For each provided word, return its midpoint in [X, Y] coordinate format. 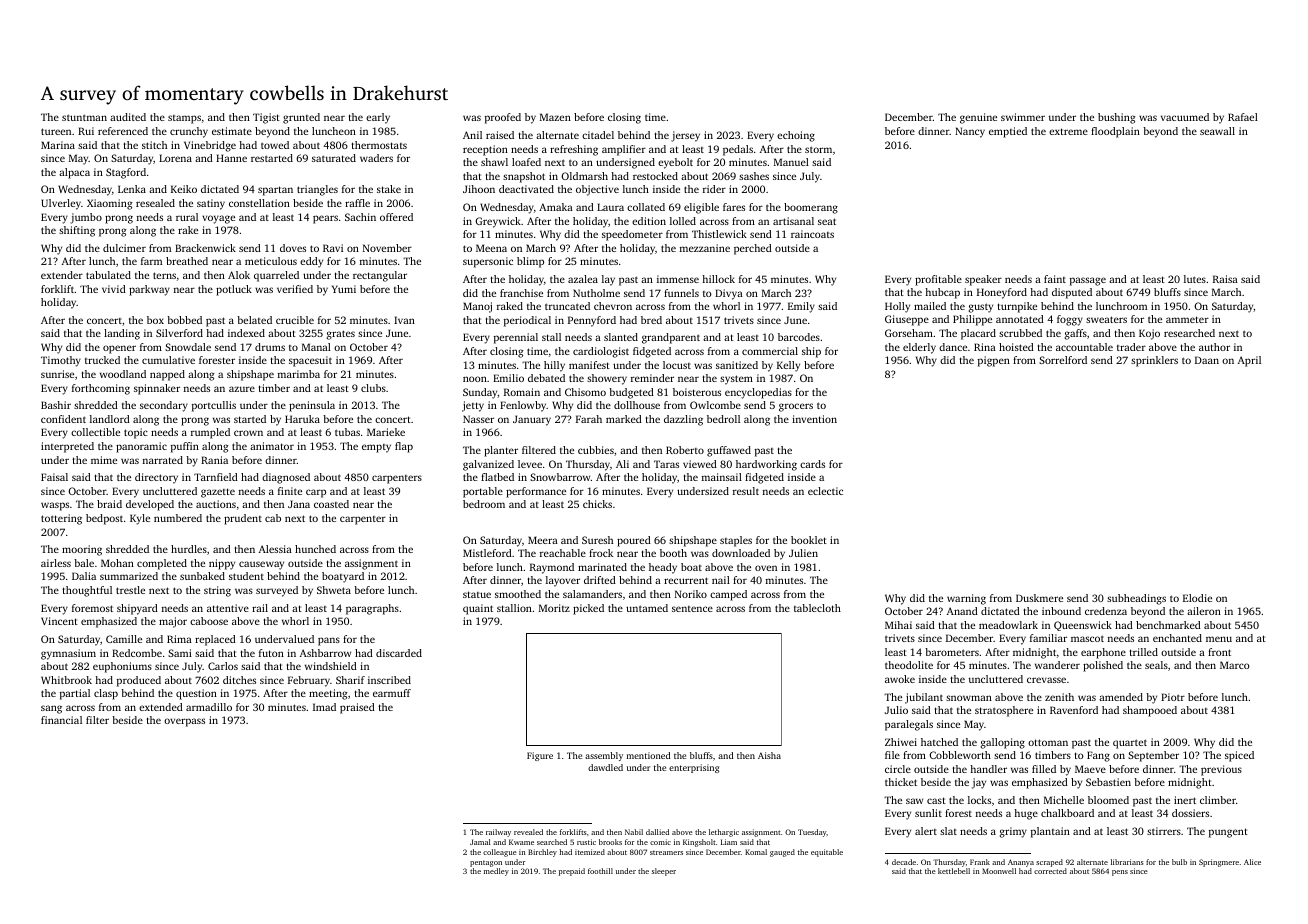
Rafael [1243, 117]
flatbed [497, 477]
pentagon [486, 864]
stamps [184, 119]
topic [136, 433]
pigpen [994, 361]
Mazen [555, 117]
